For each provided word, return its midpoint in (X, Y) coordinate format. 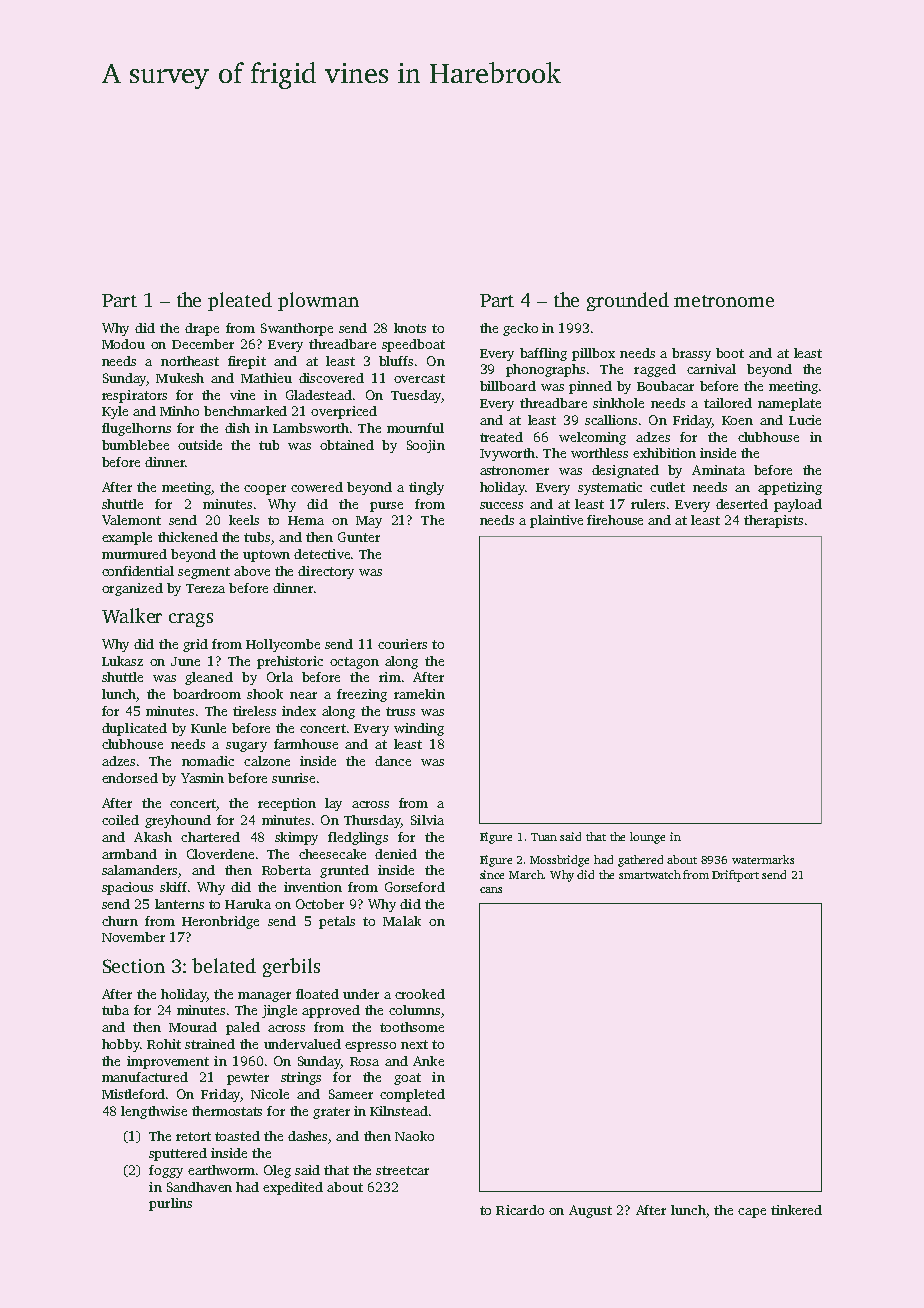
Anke (428, 1061)
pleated (240, 301)
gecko (520, 329)
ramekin (419, 694)
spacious (127, 888)
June (185, 661)
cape (752, 1213)
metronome (724, 301)
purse (386, 507)
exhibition (664, 453)
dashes (308, 1137)
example (127, 538)
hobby (121, 1045)
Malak (402, 921)
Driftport (735, 876)
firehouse (615, 520)
